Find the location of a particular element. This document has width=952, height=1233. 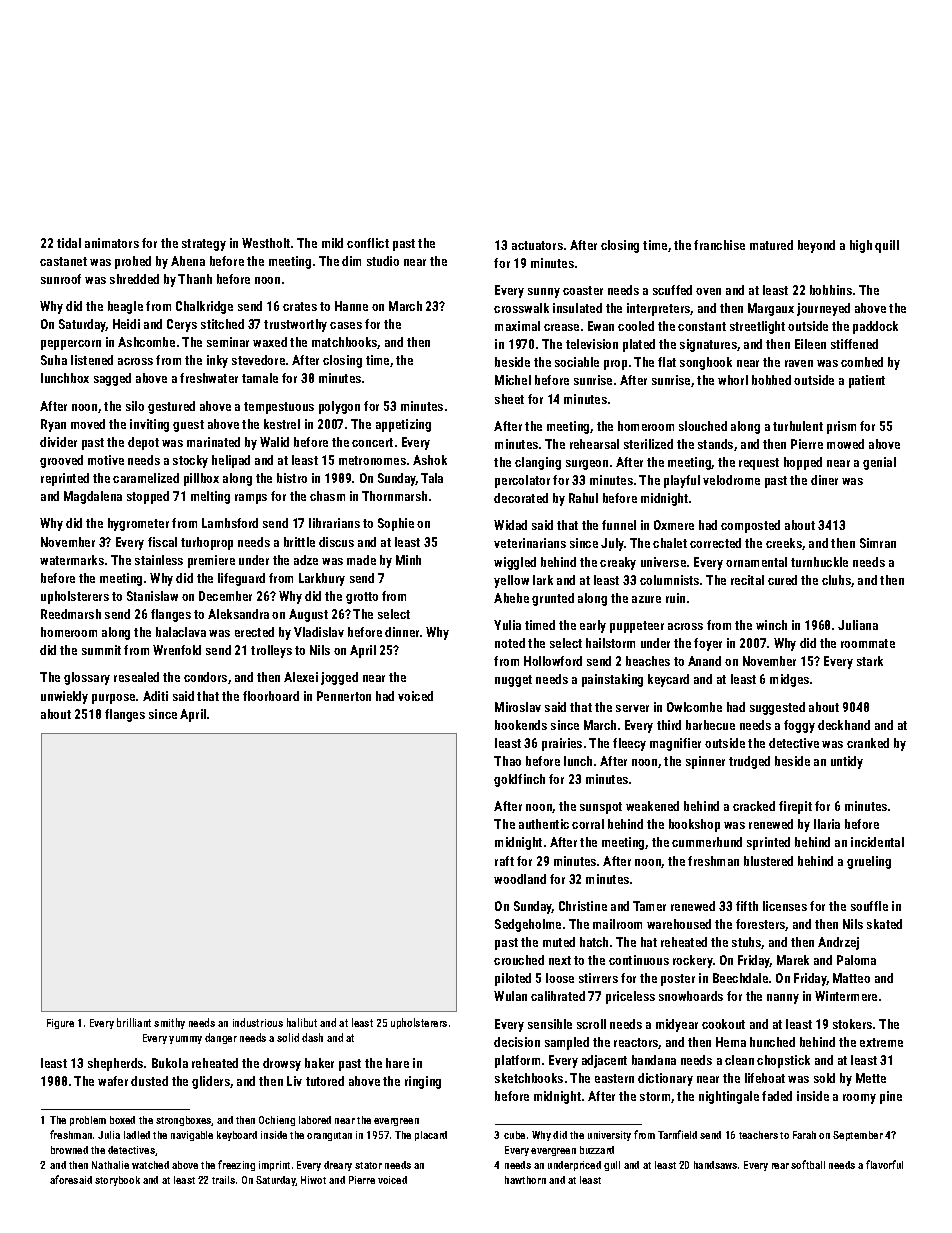

Suha is located at coordinates (54, 360).
